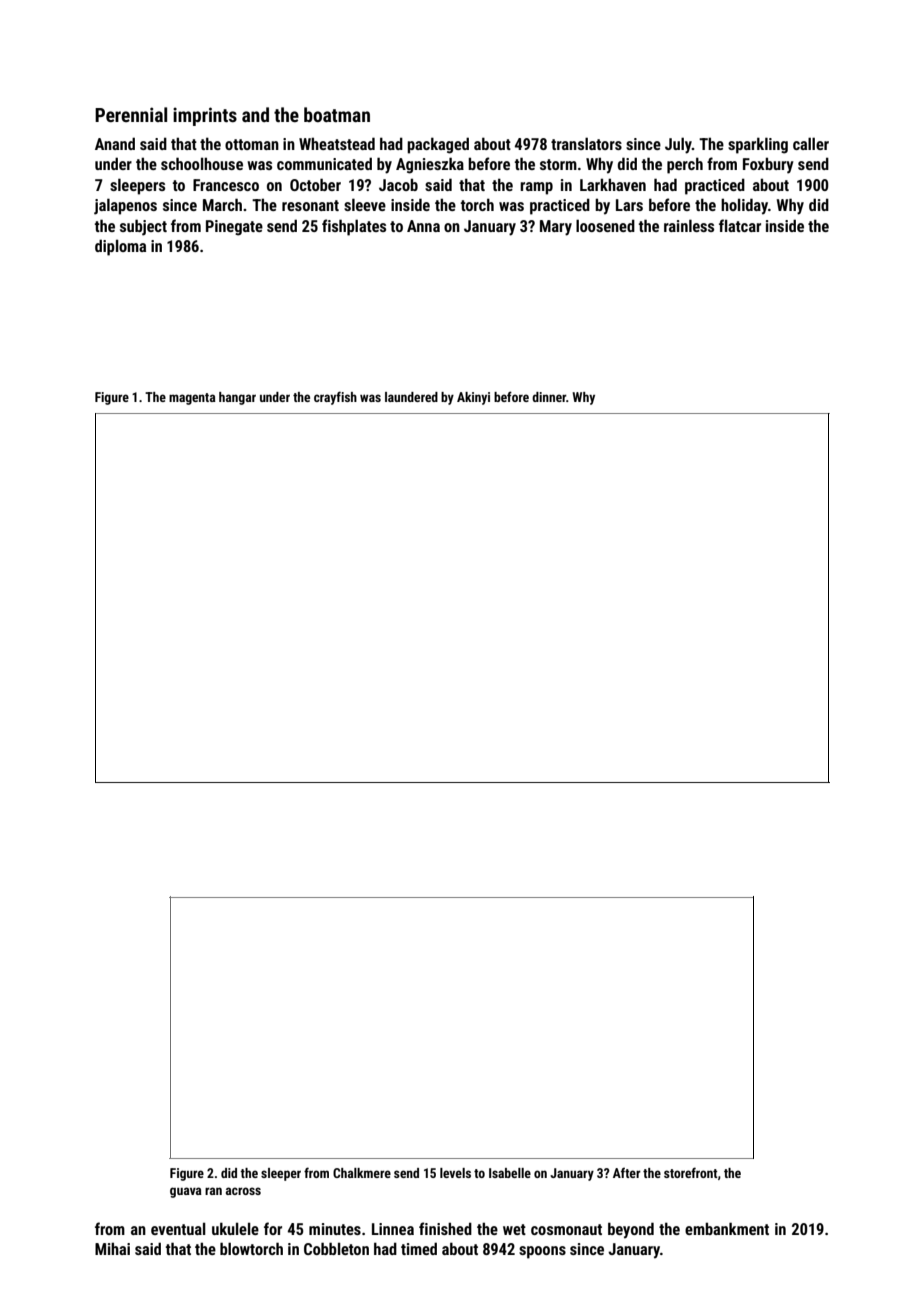 The height and width of the page is (1308, 924). I want to click on crayfish, so click(335, 398).
